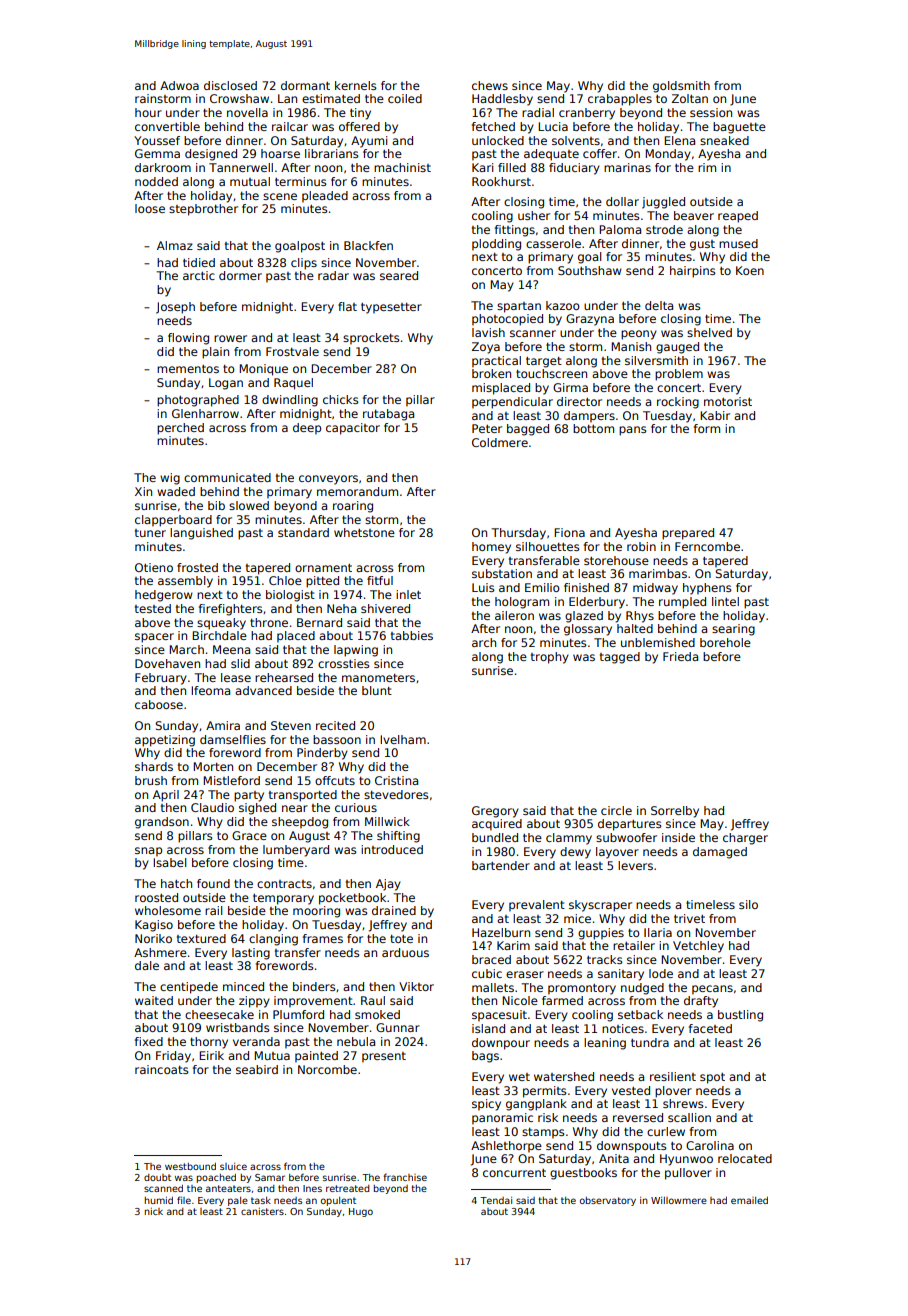 This screenshot has width=908, height=1316. Describe the element at coordinates (341, 608) in the screenshot. I see `Neha` at that location.
